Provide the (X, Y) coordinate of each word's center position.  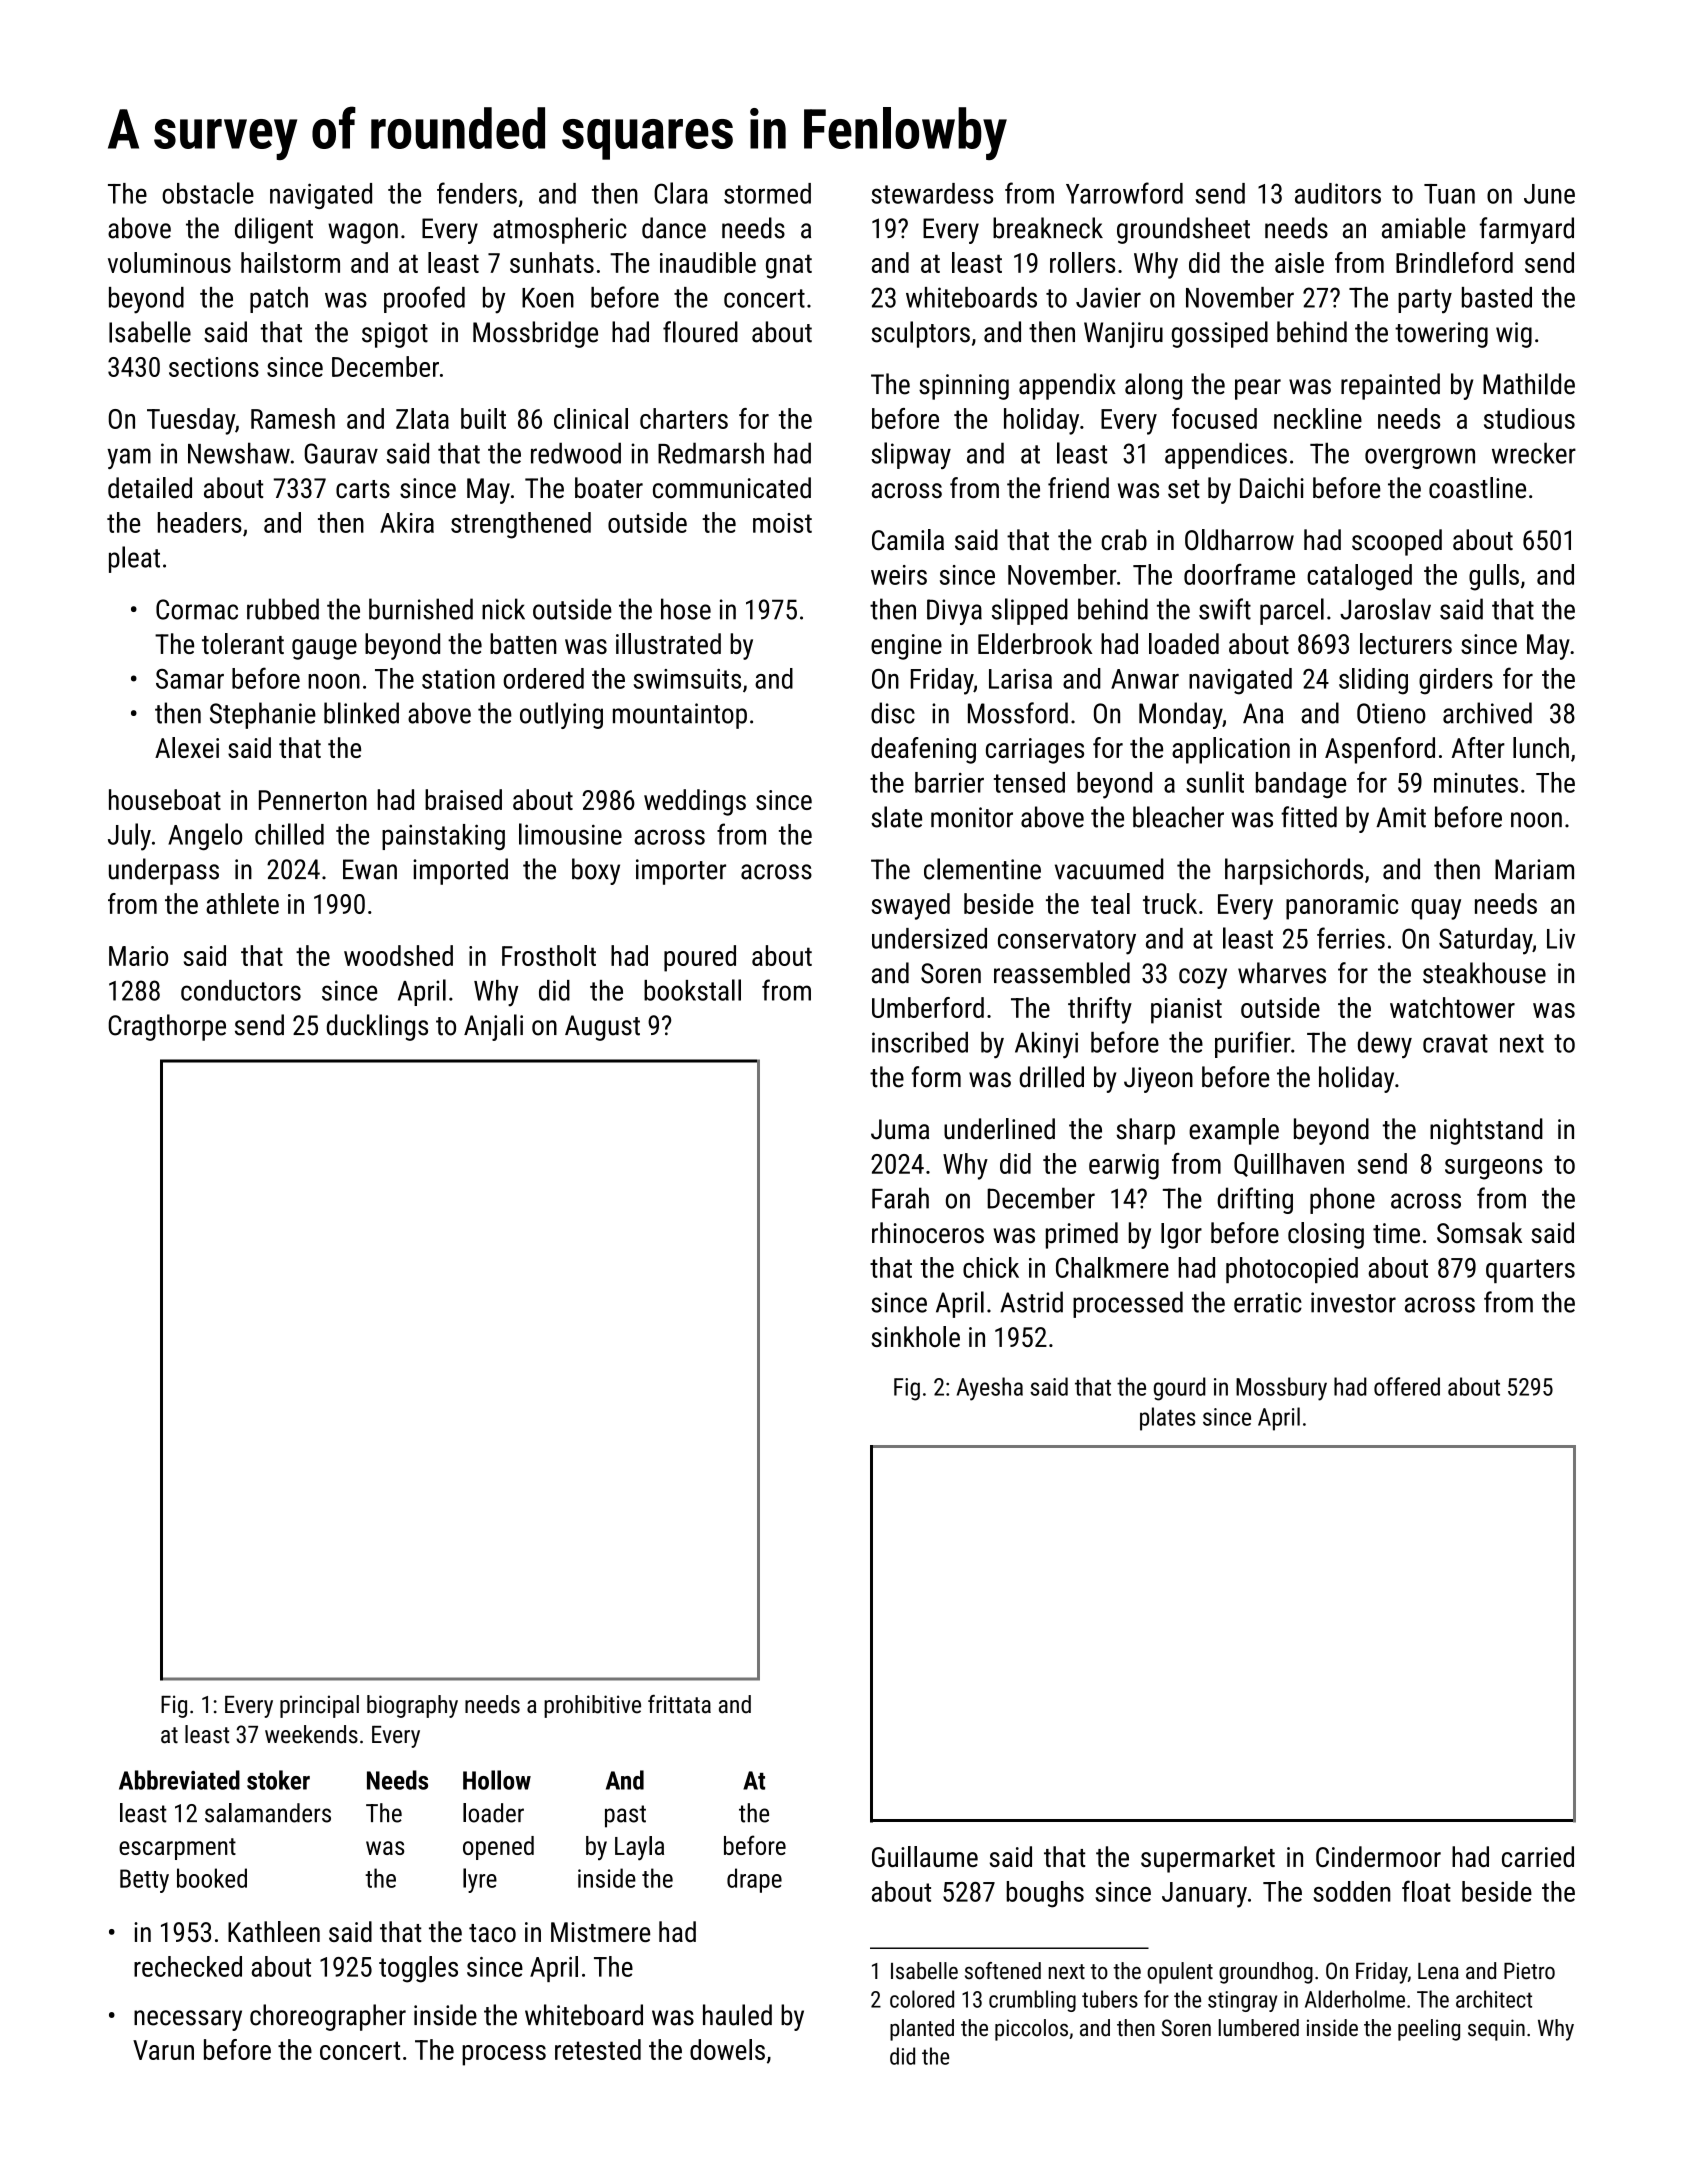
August (602, 1028)
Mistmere (600, 1932)
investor (1353, 1302)
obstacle (208, 193)
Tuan (1449, 194)
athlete (242, 903)
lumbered (1259, 2028)
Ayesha (990, 1389)
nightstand (1486, 1131)
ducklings (377, 1027)
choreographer (328, 2017)
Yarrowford (1124, 193)
